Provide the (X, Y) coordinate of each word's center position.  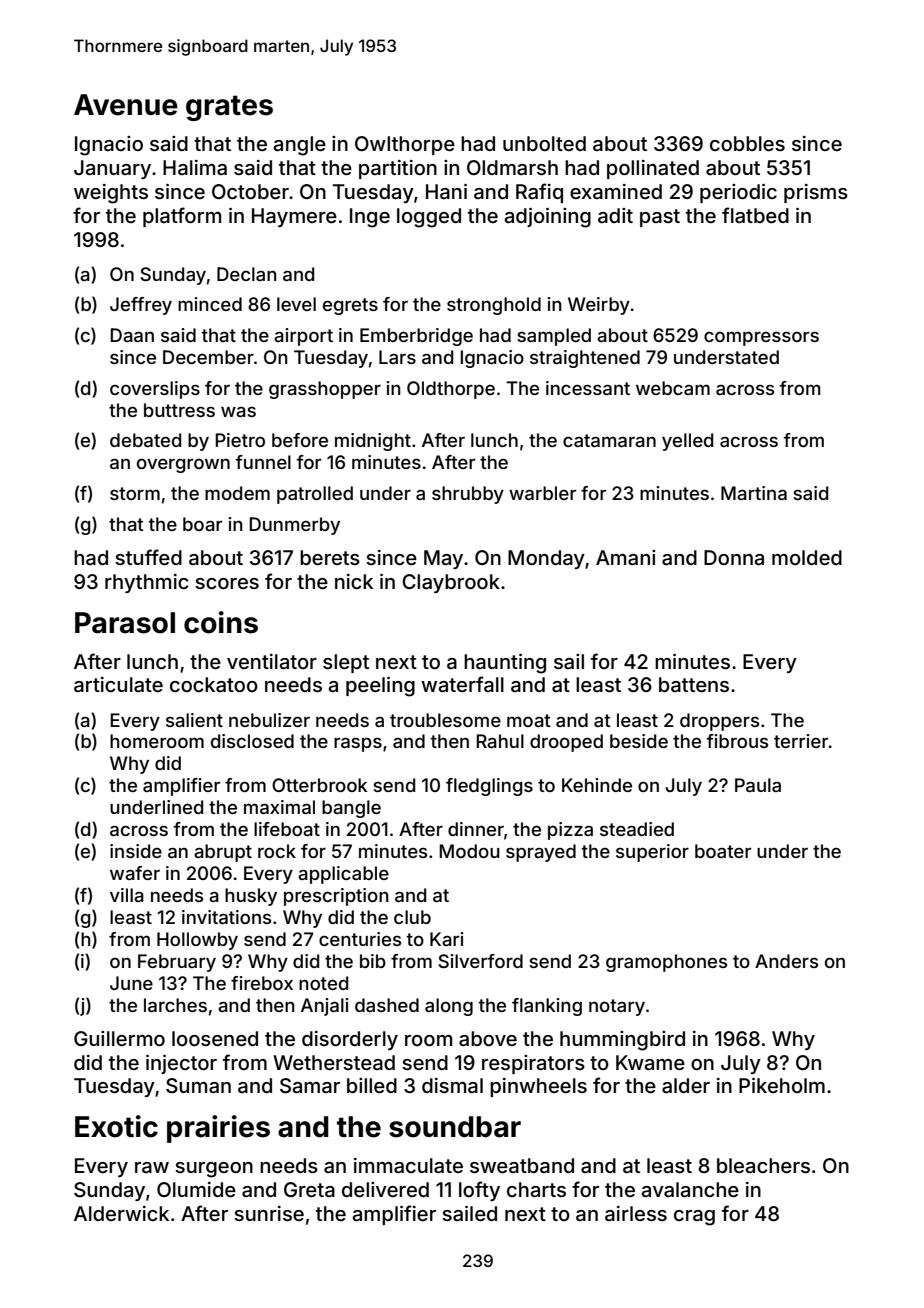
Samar (310, 1086)
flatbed (755, 215)
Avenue (126, 105)
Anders (786, 961)
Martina (754, 493)
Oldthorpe (451, 390)
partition (398, 169)
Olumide (196, 1189)
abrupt (223, 853)
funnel (263, 462)
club (412, 917)
